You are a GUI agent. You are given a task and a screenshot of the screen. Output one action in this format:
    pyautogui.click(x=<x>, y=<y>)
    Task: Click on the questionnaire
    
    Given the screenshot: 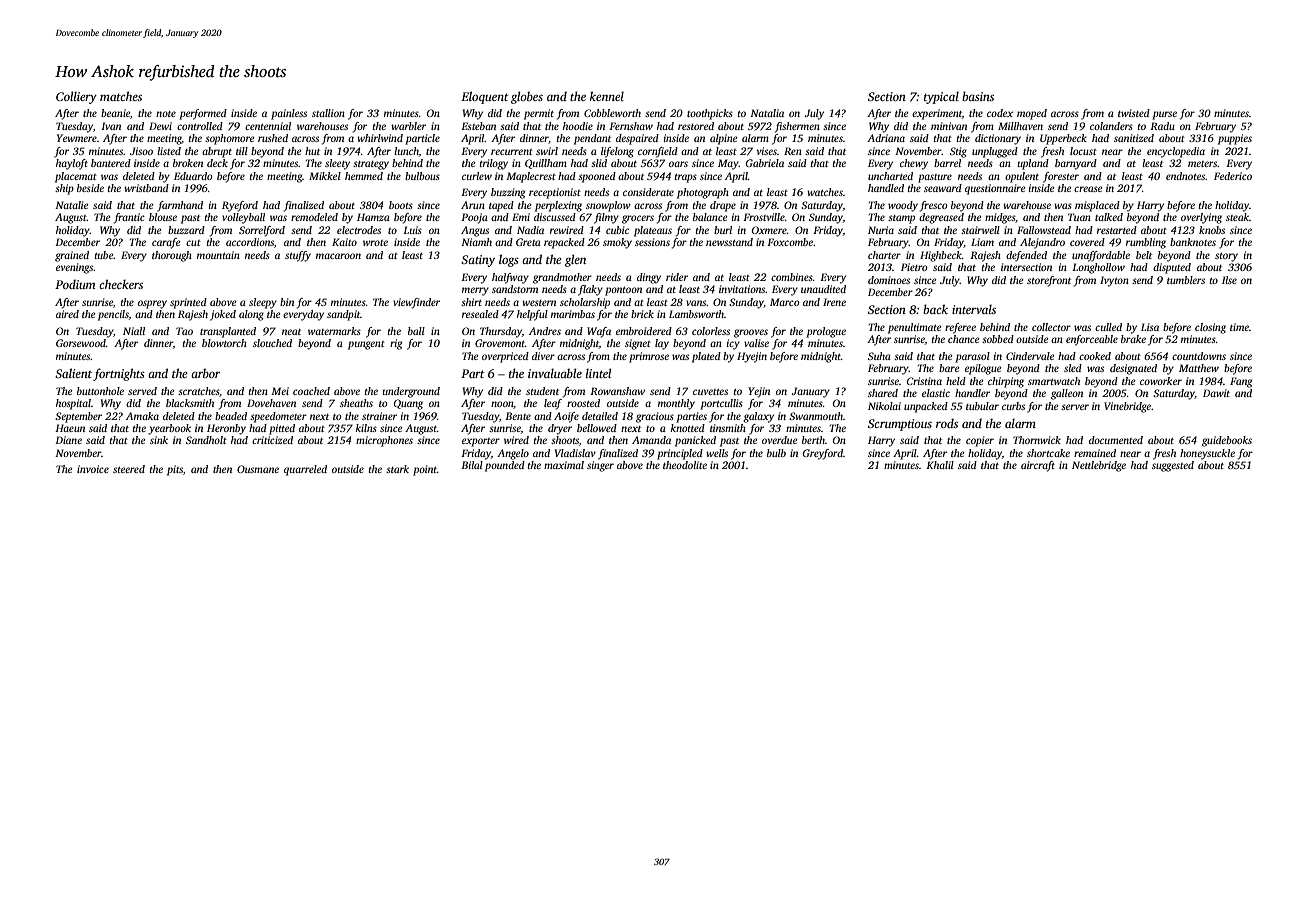 What is the action you would take?
    pyautogui.click(x=995, y=189)
